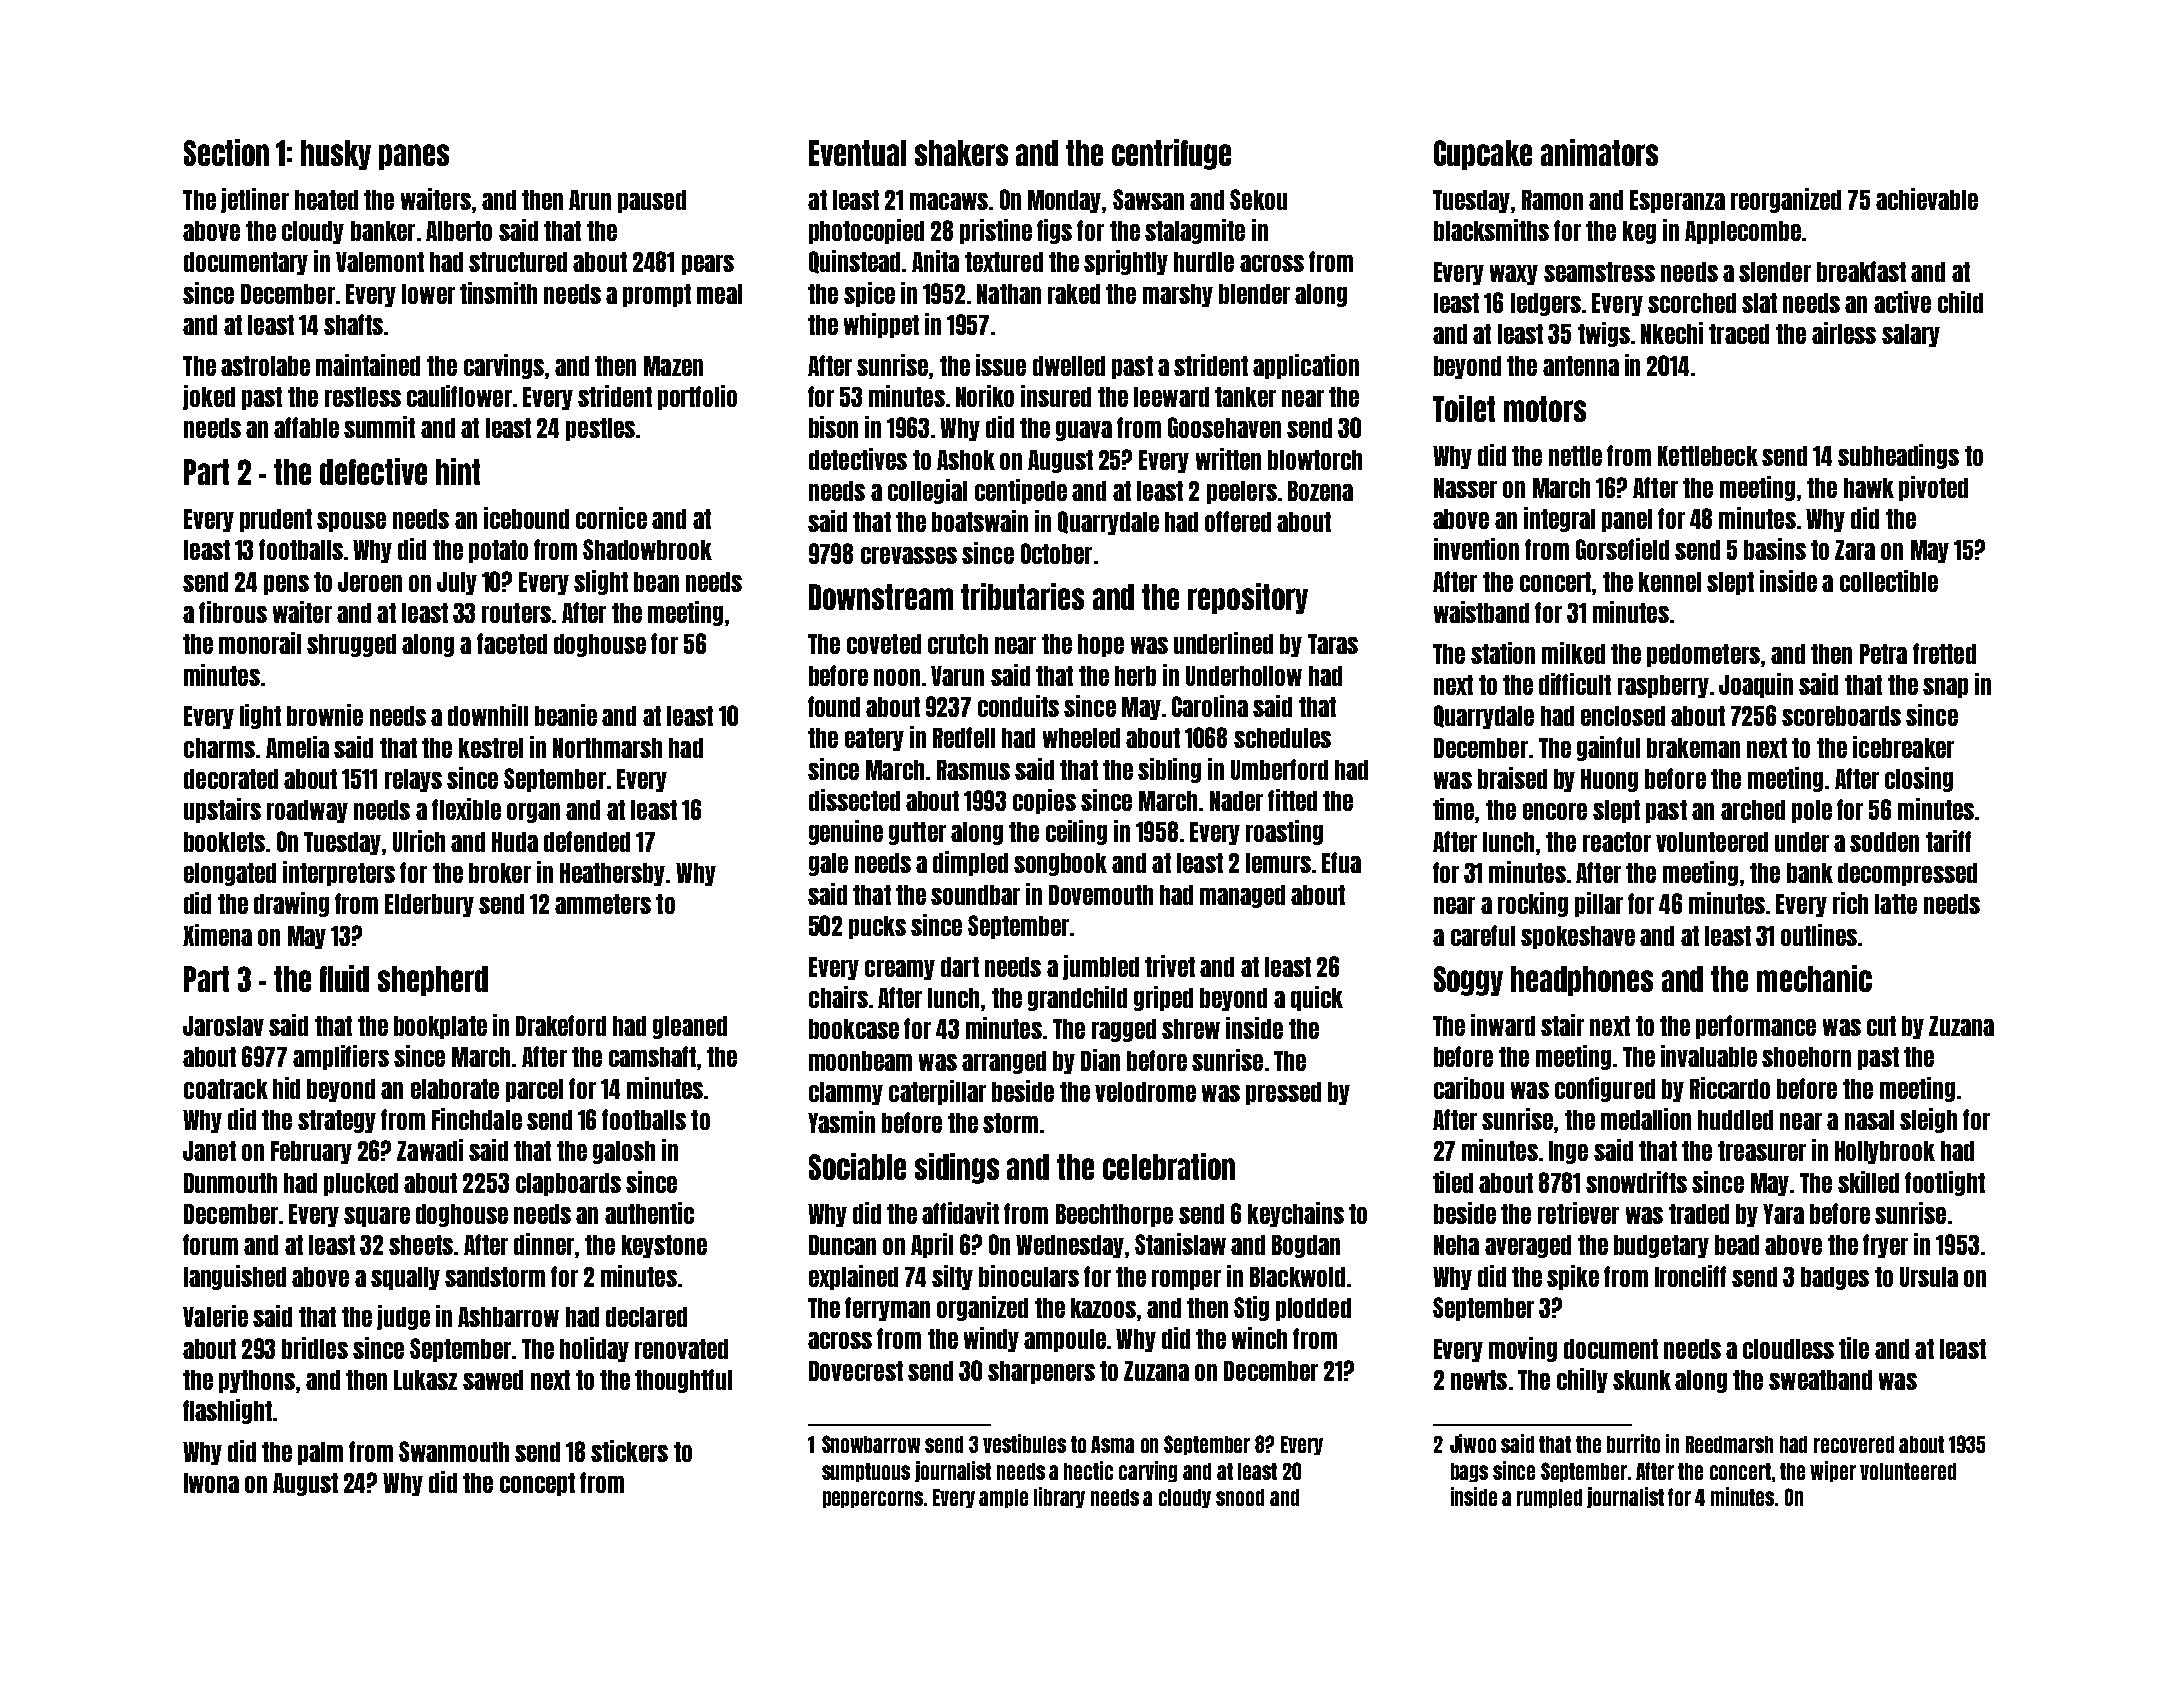  Describe the element at coordinates (1169, 770) in the screenshot. I see `sibling` at that location.
